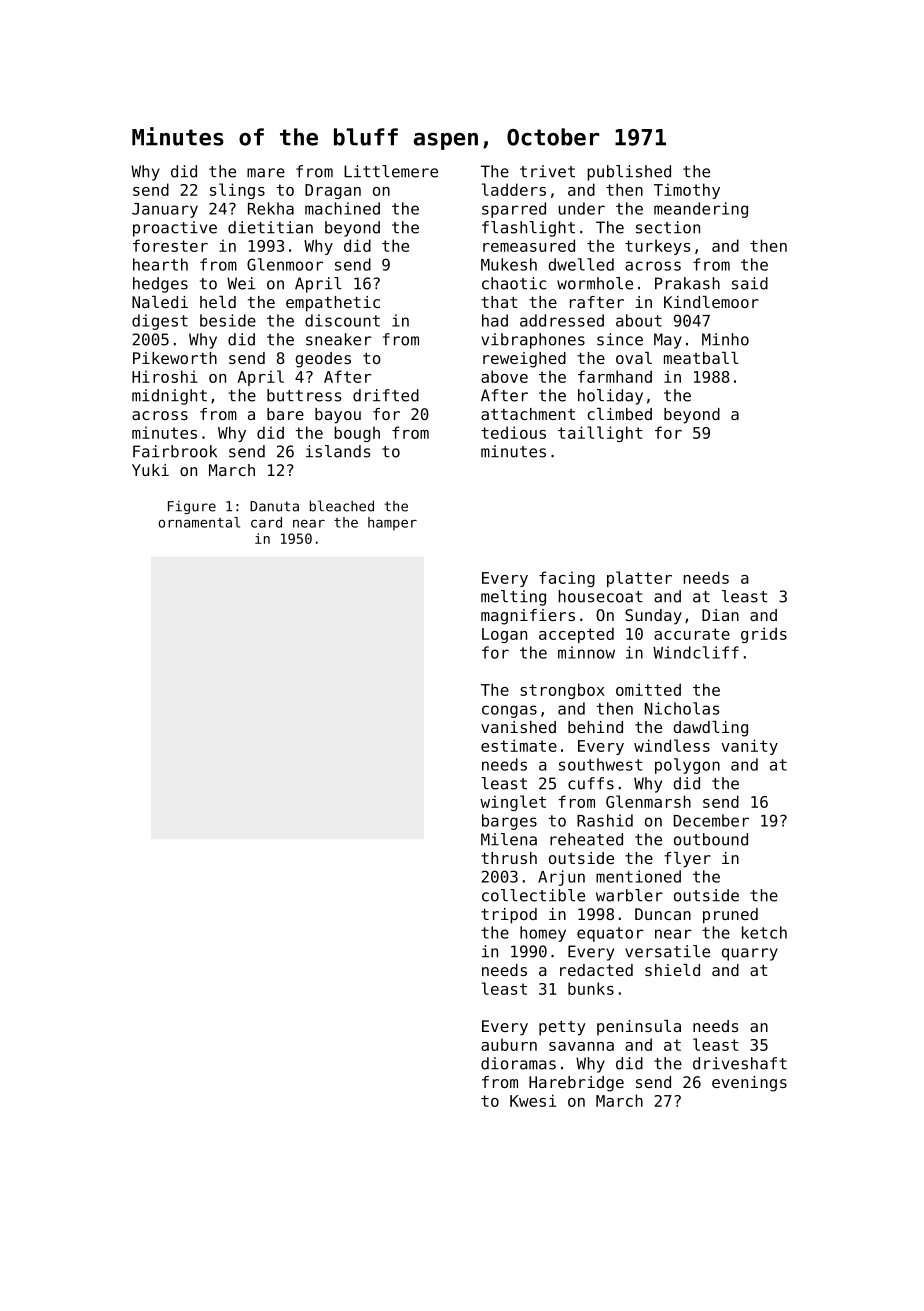 Image resolution: width=924 pixels, height=1311 pixels. I want to click on Harebridge, so click(576, 1084).
